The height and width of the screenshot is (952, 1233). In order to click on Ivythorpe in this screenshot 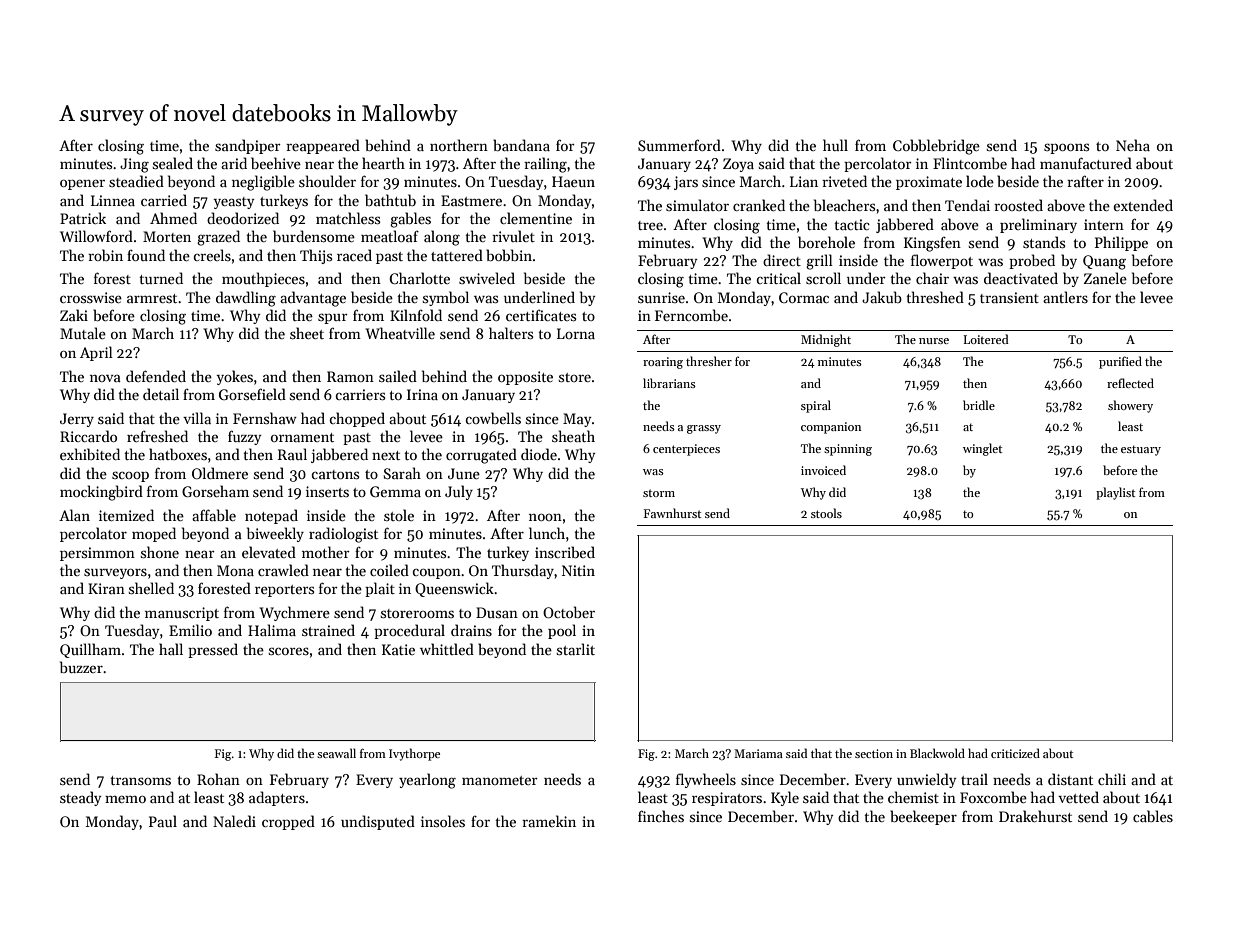, I will do `click(414, 754)`.
